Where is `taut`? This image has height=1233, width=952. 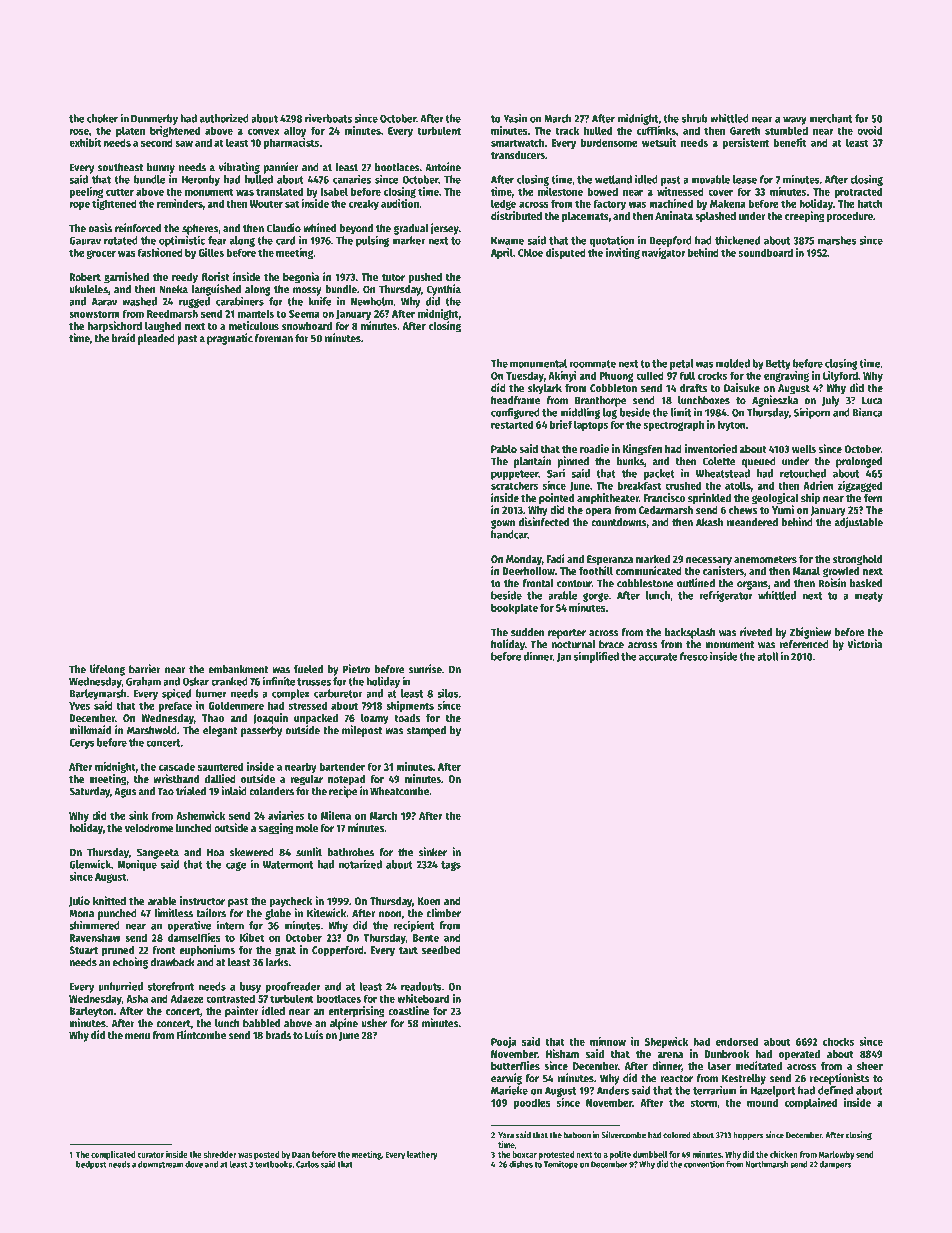
taut is located at coordinates (408, 950).
